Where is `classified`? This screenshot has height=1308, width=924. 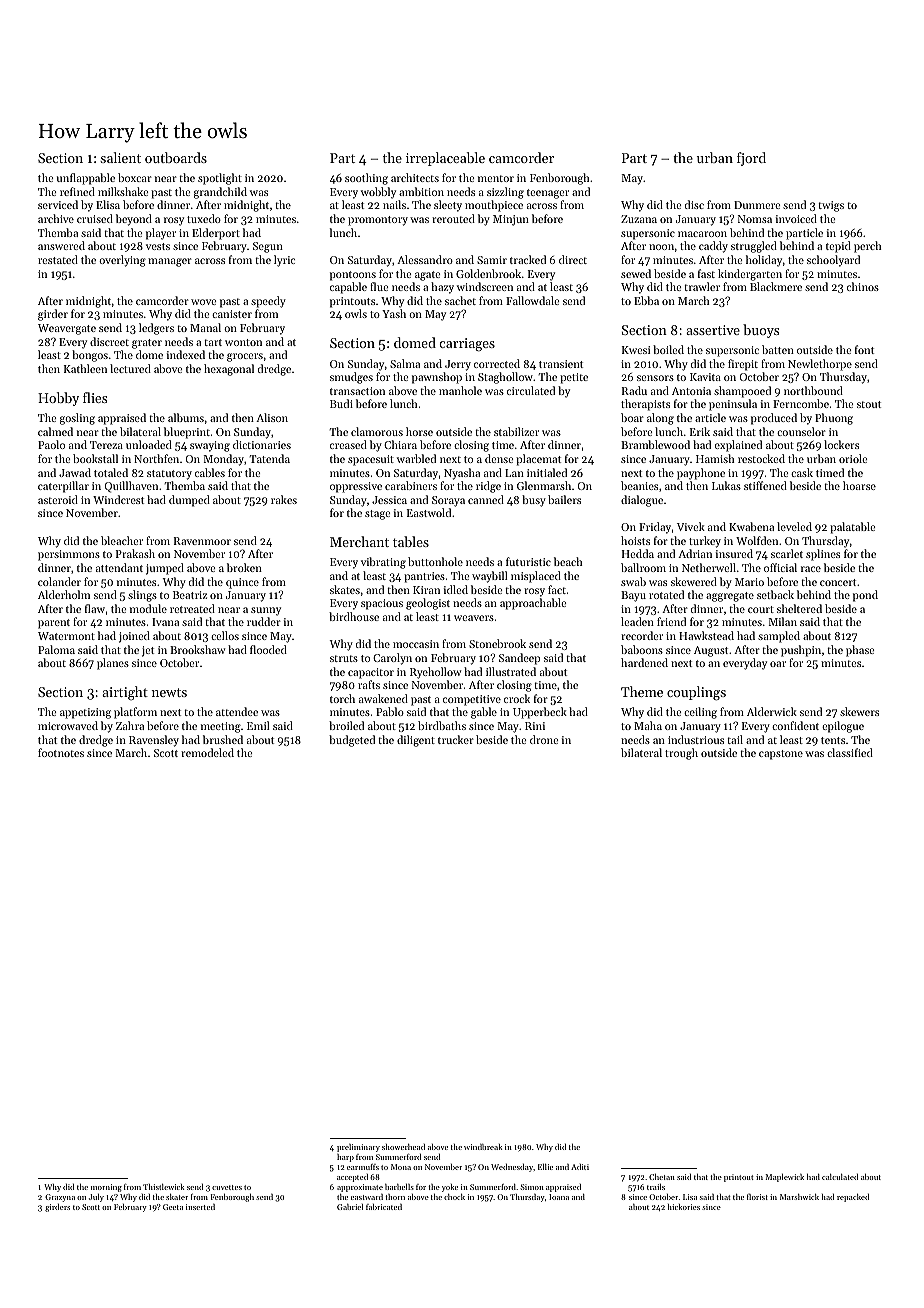
classified is located at coordinates (850, 752).
